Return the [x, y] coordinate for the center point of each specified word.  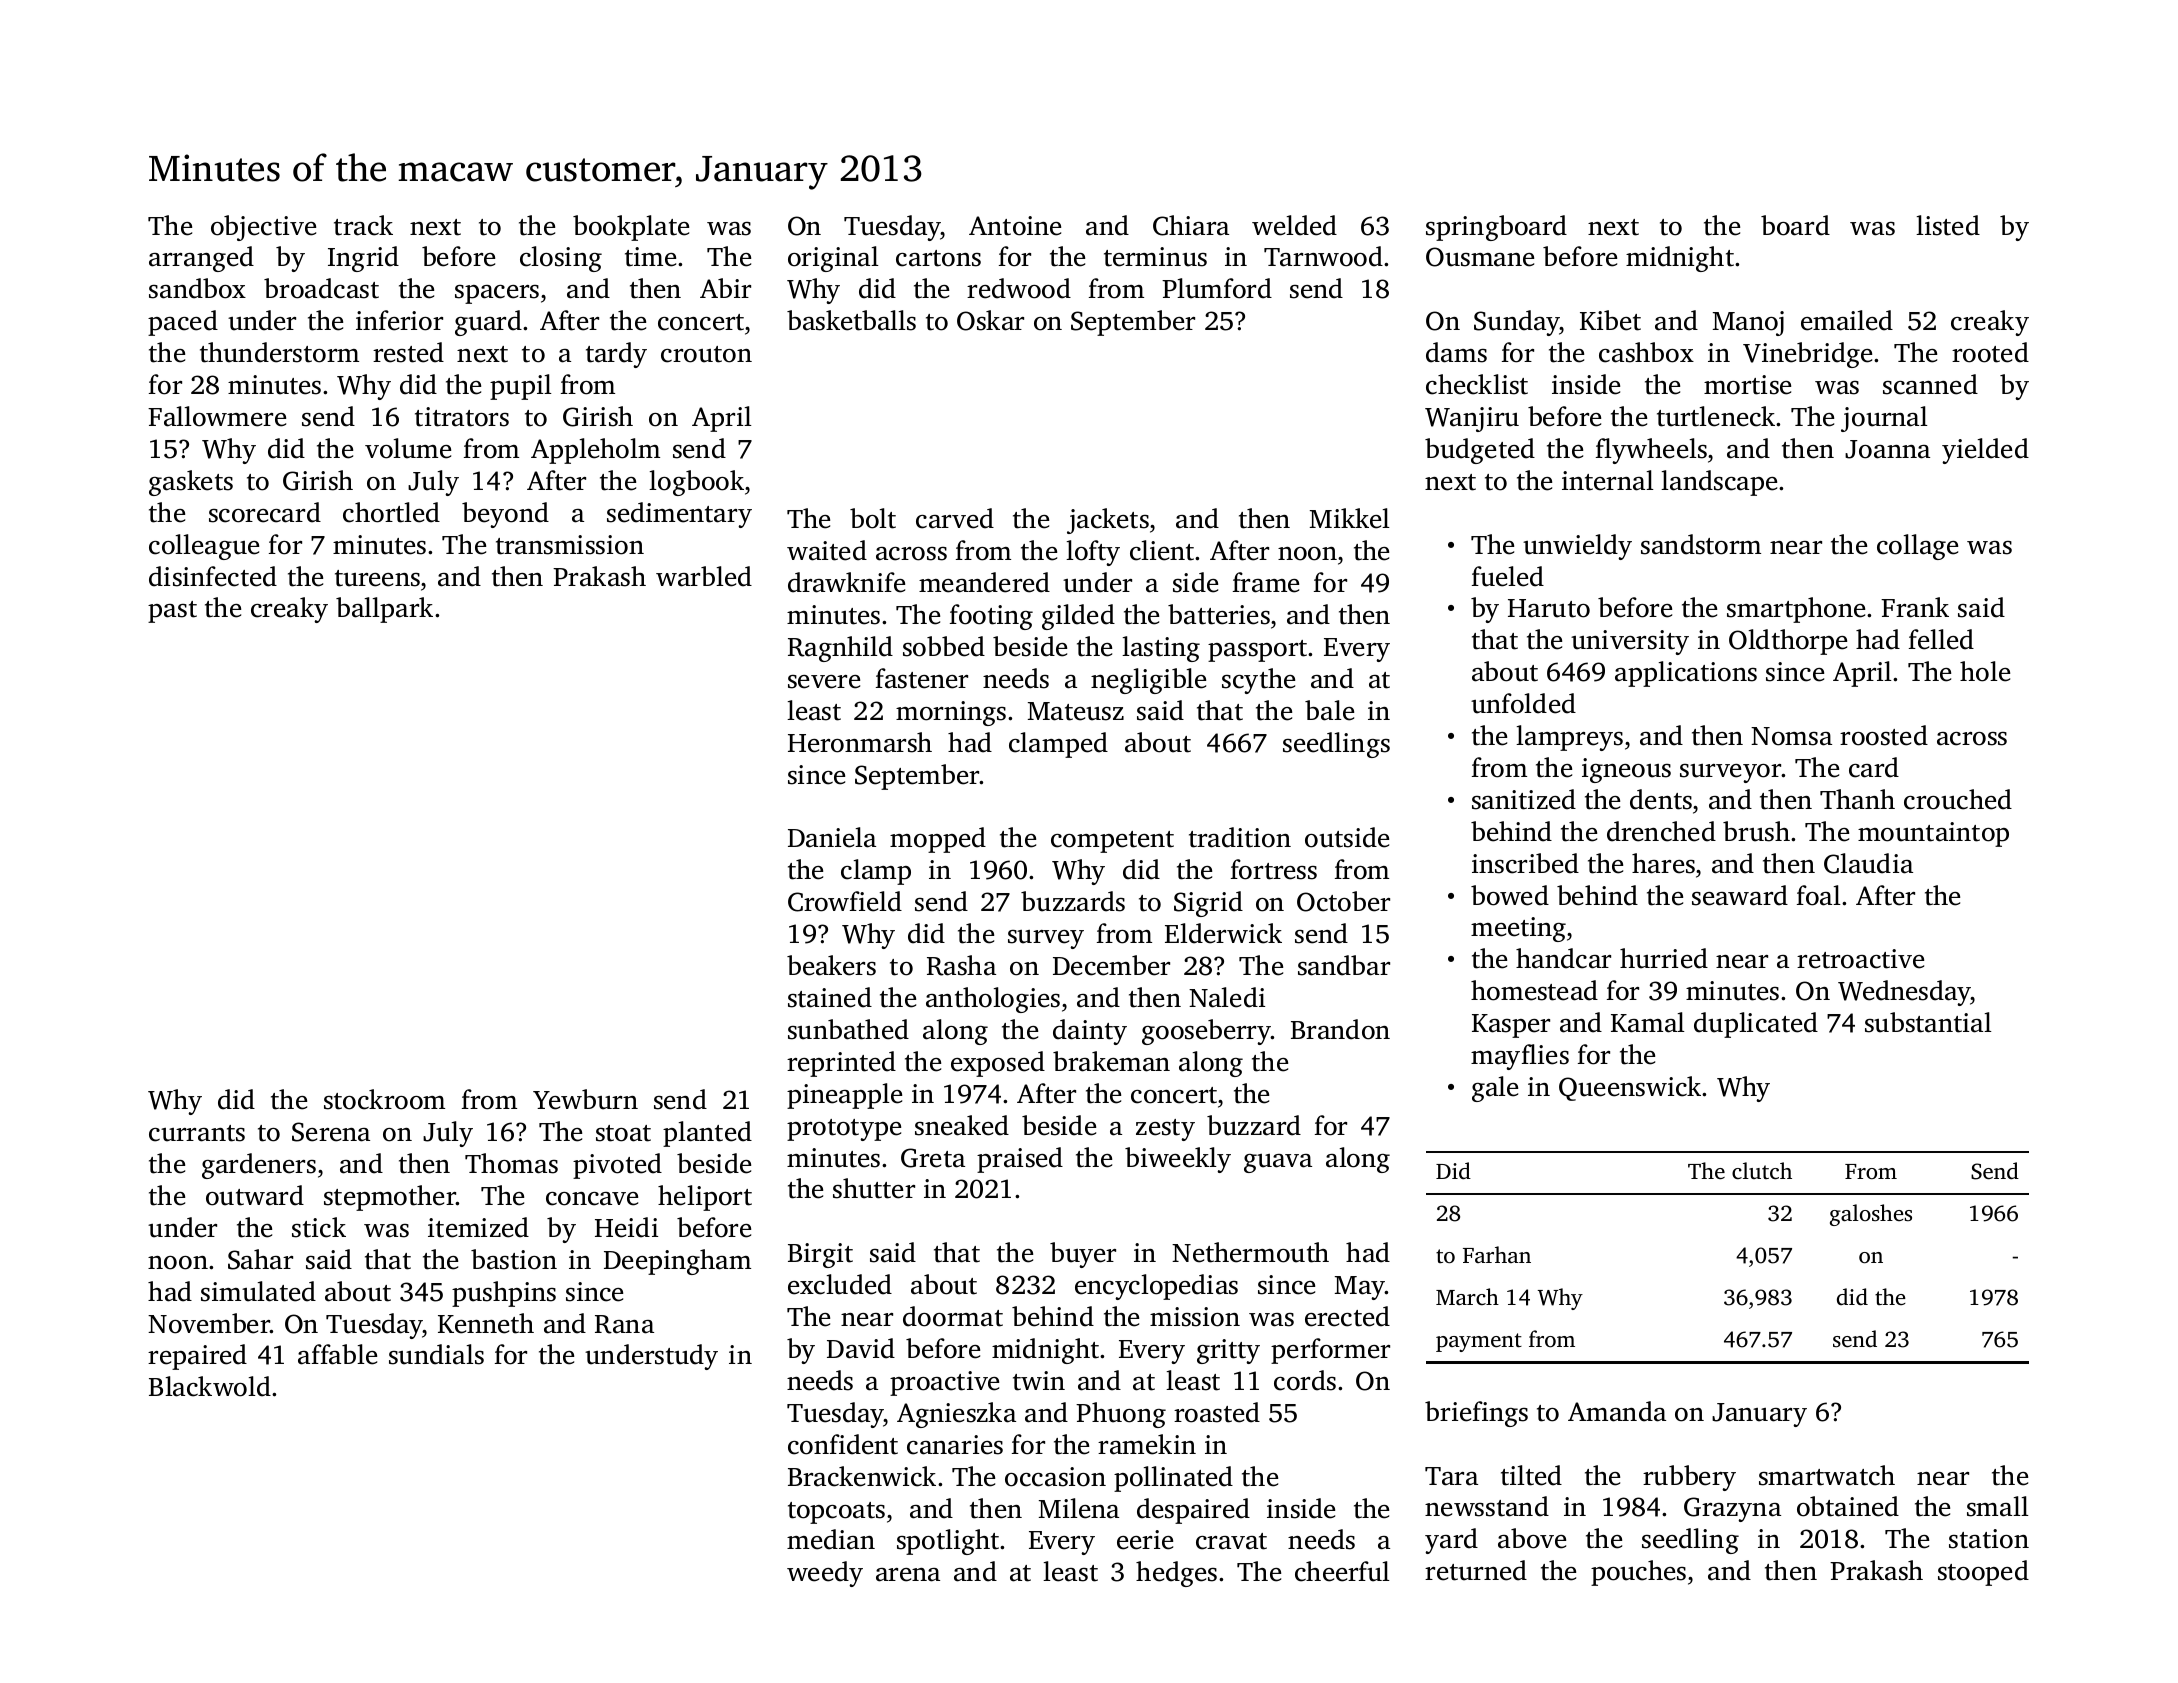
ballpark [384, 610]
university [1630, 642]
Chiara [1191, 225]
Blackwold [210, 1386]
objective [263, 228]
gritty [1228, 1351]
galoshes [1871, 1215]
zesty [1165, 1130]
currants [197, 1133]
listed [1948, 225]
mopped [938, 840]
